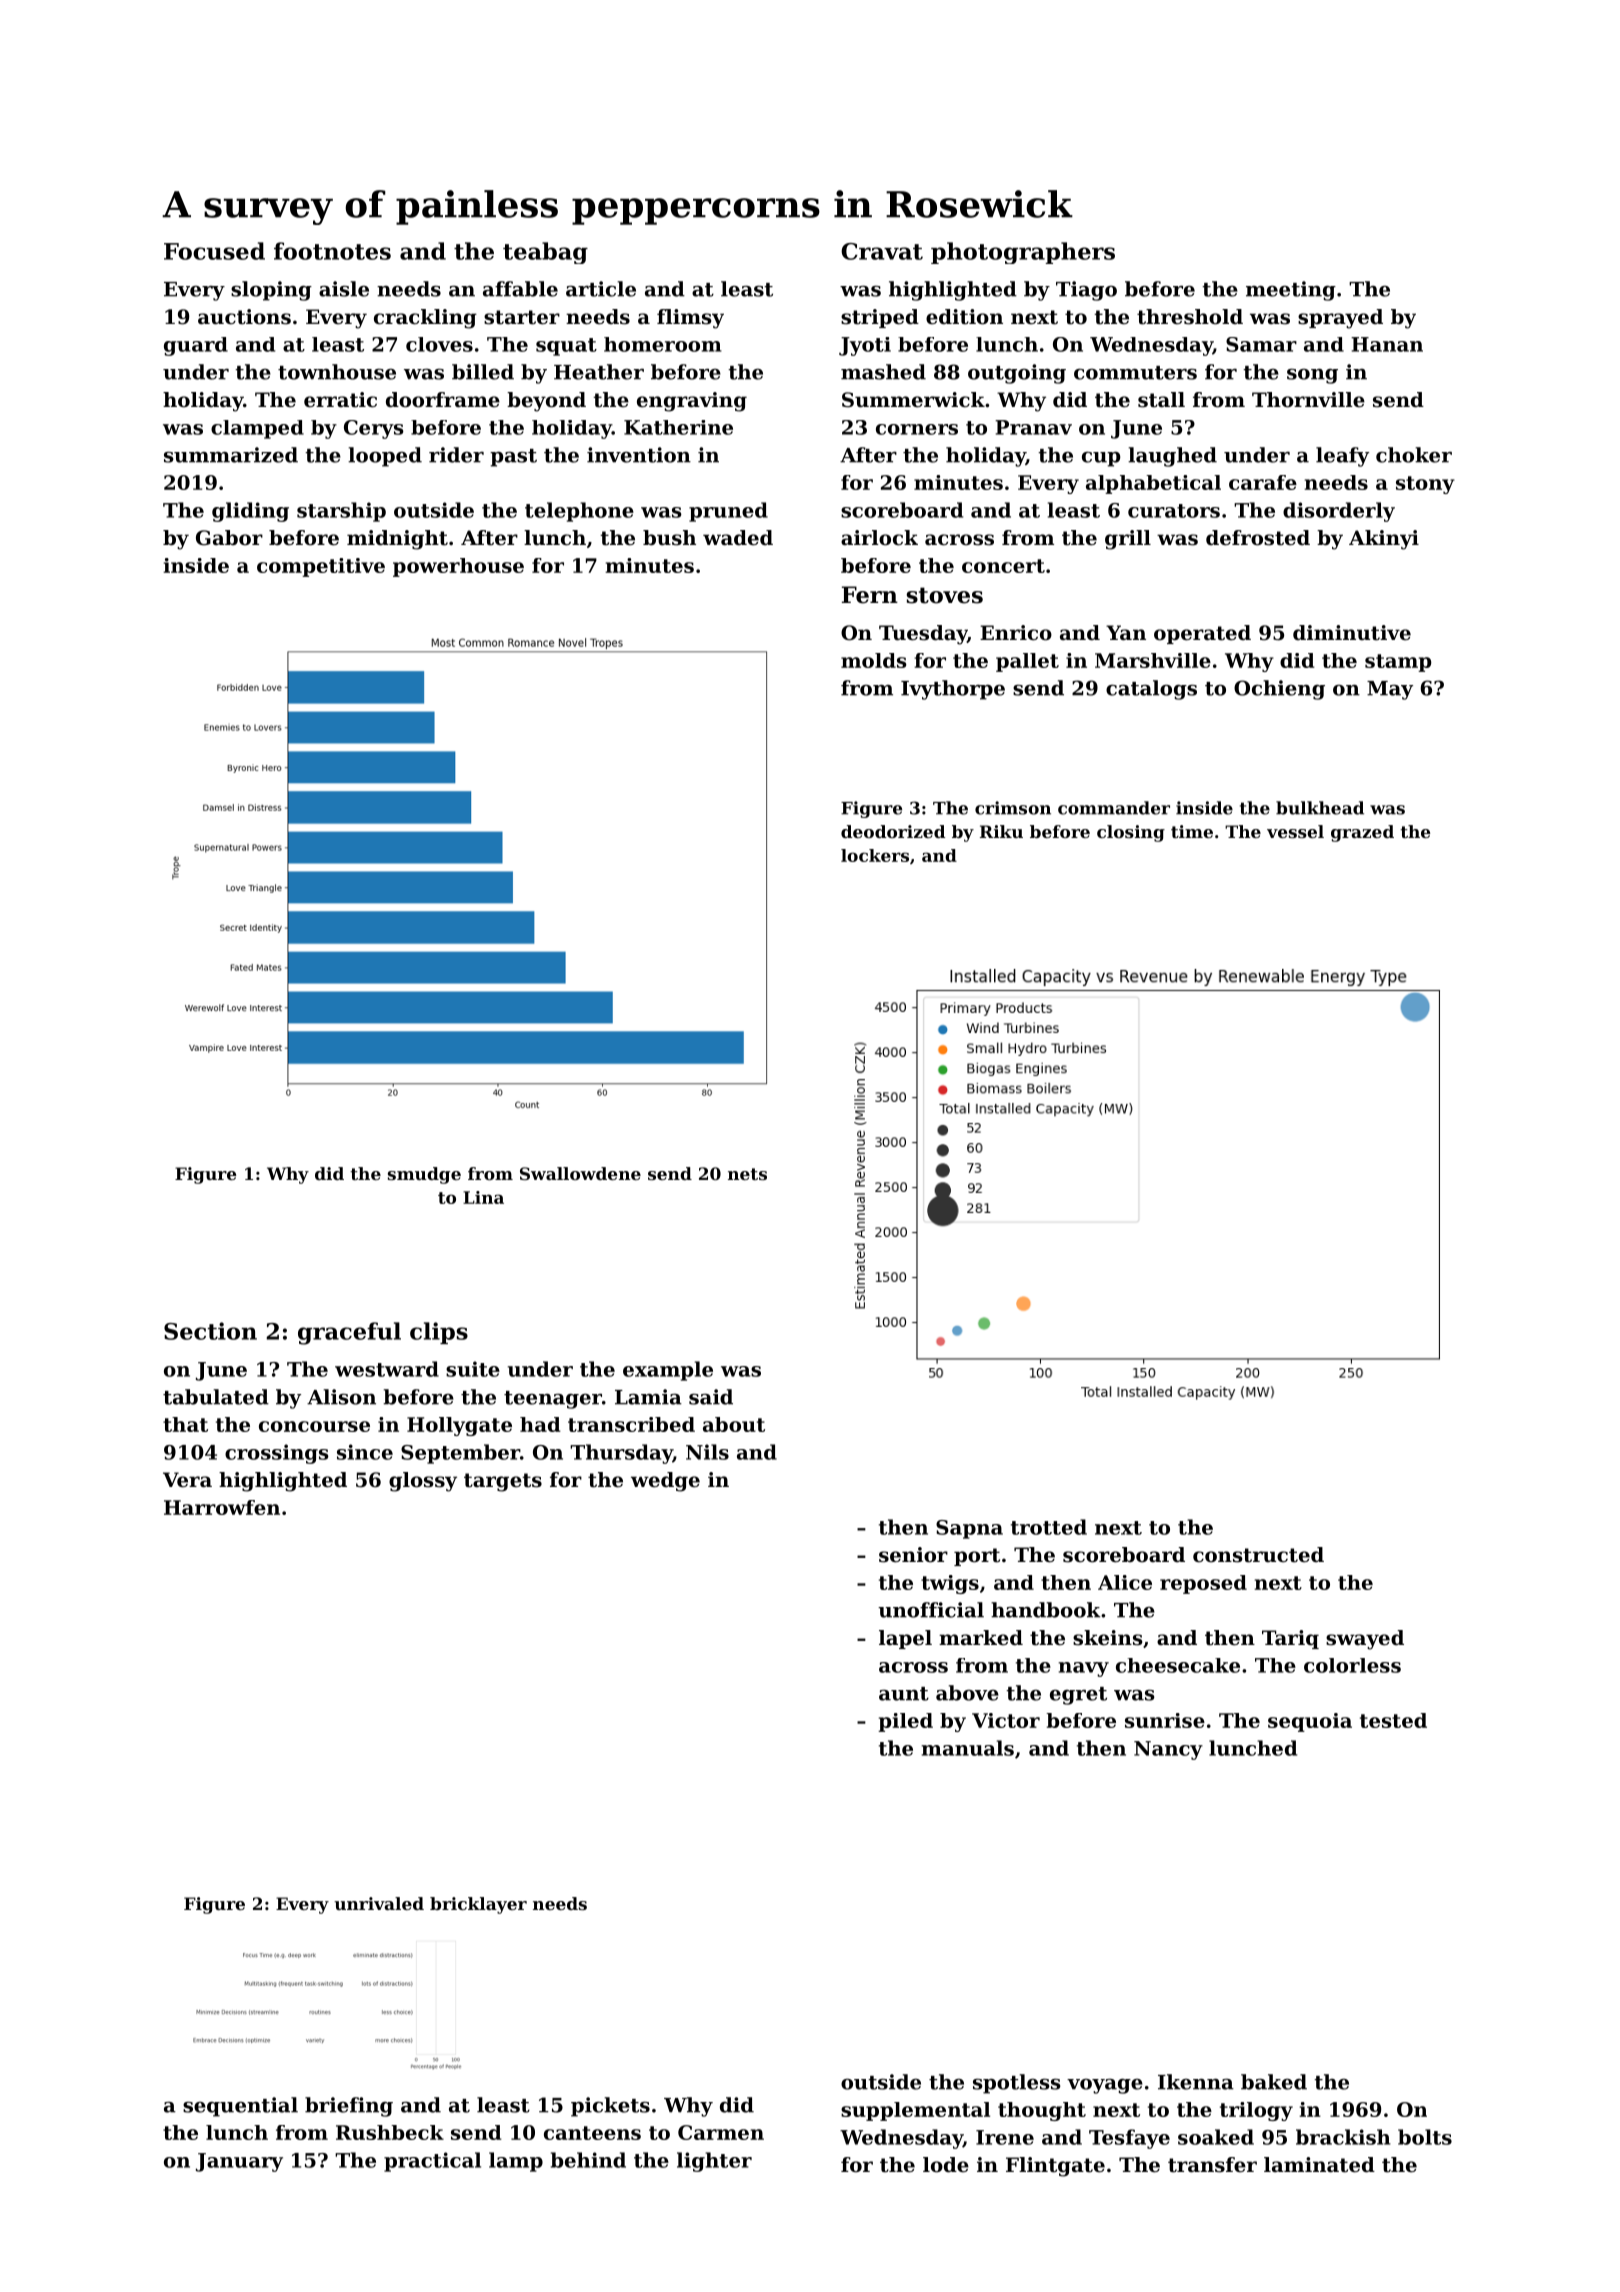 This screenshot has width=1620, height=2292. What do you see at coordinates (222, 1507) in the screenshot?
I see `Harrowfen` at bounding box center [222, 1507].
